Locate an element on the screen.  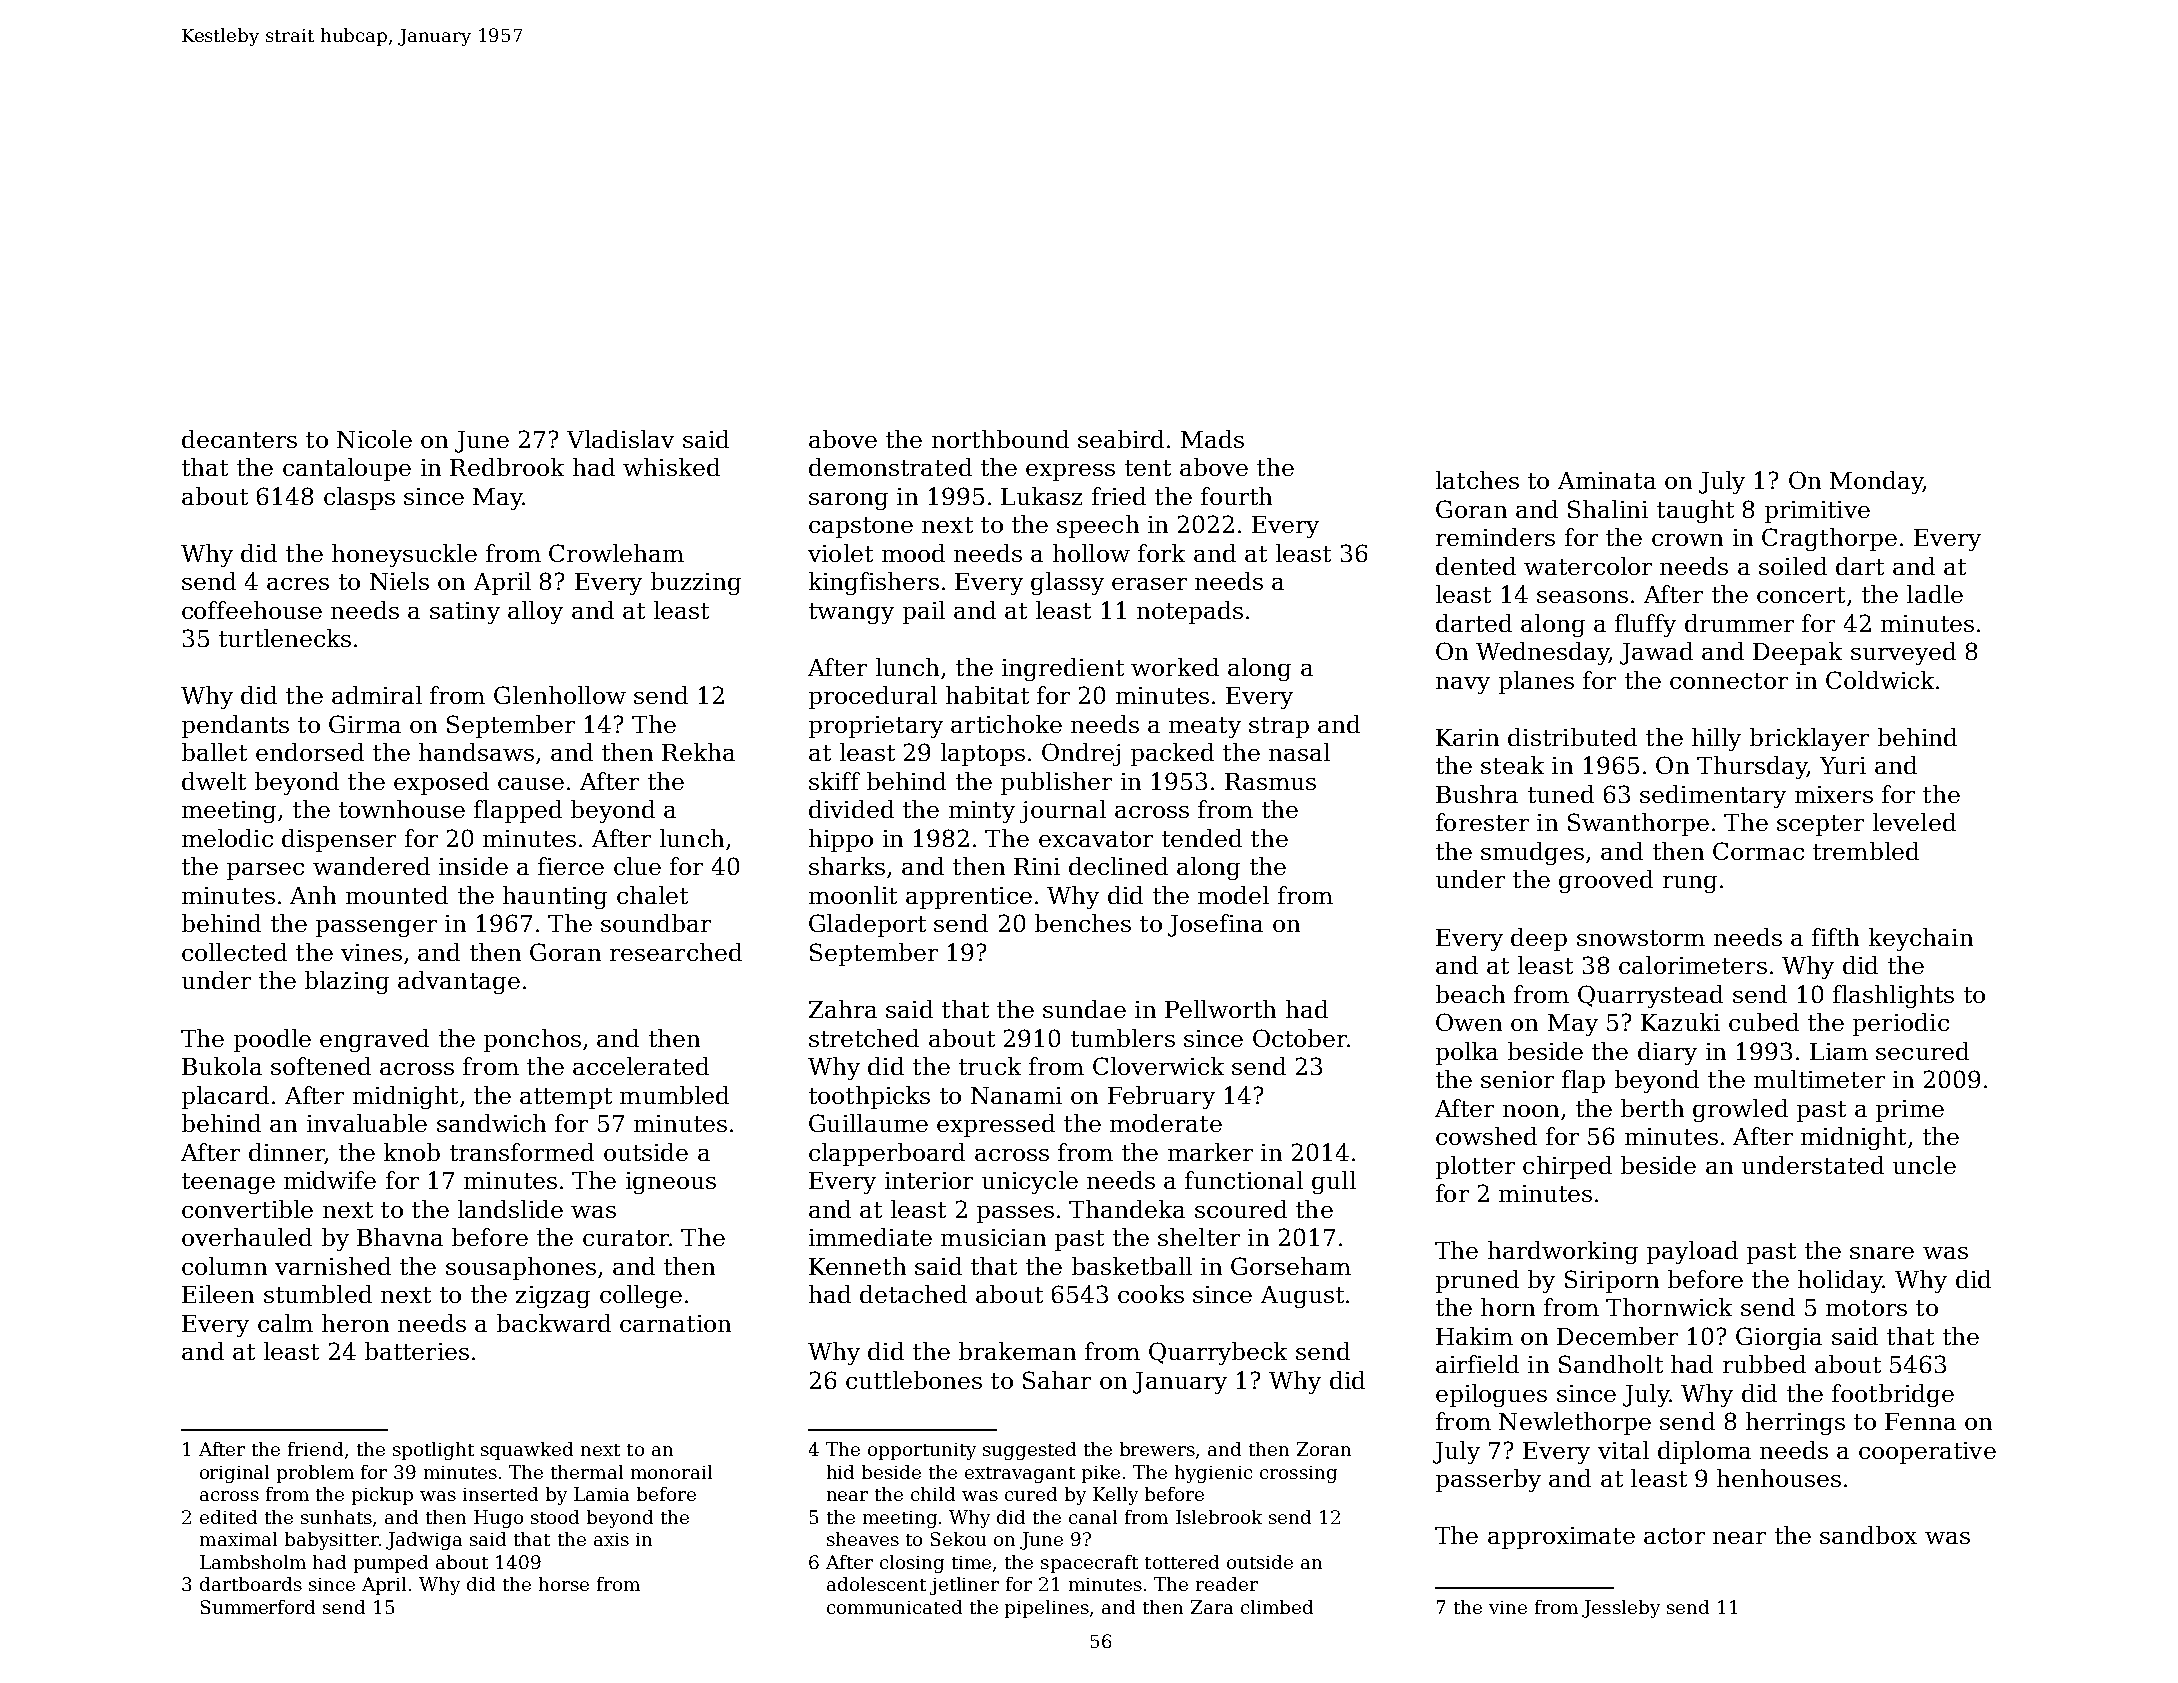
keychain is located at coordinates (1921, 939).
